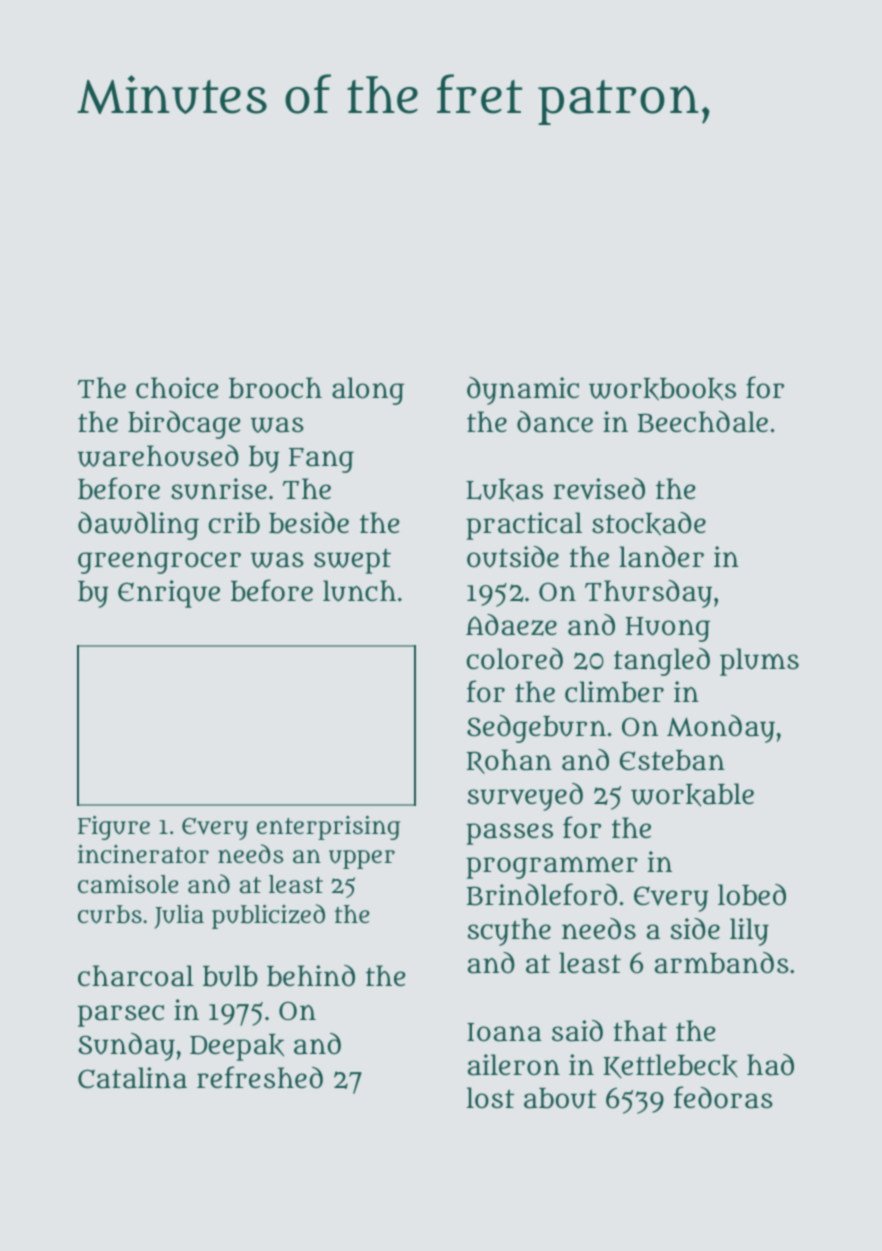 The image size is (882, 1251). I want to click on colored, so click(515, 659).
